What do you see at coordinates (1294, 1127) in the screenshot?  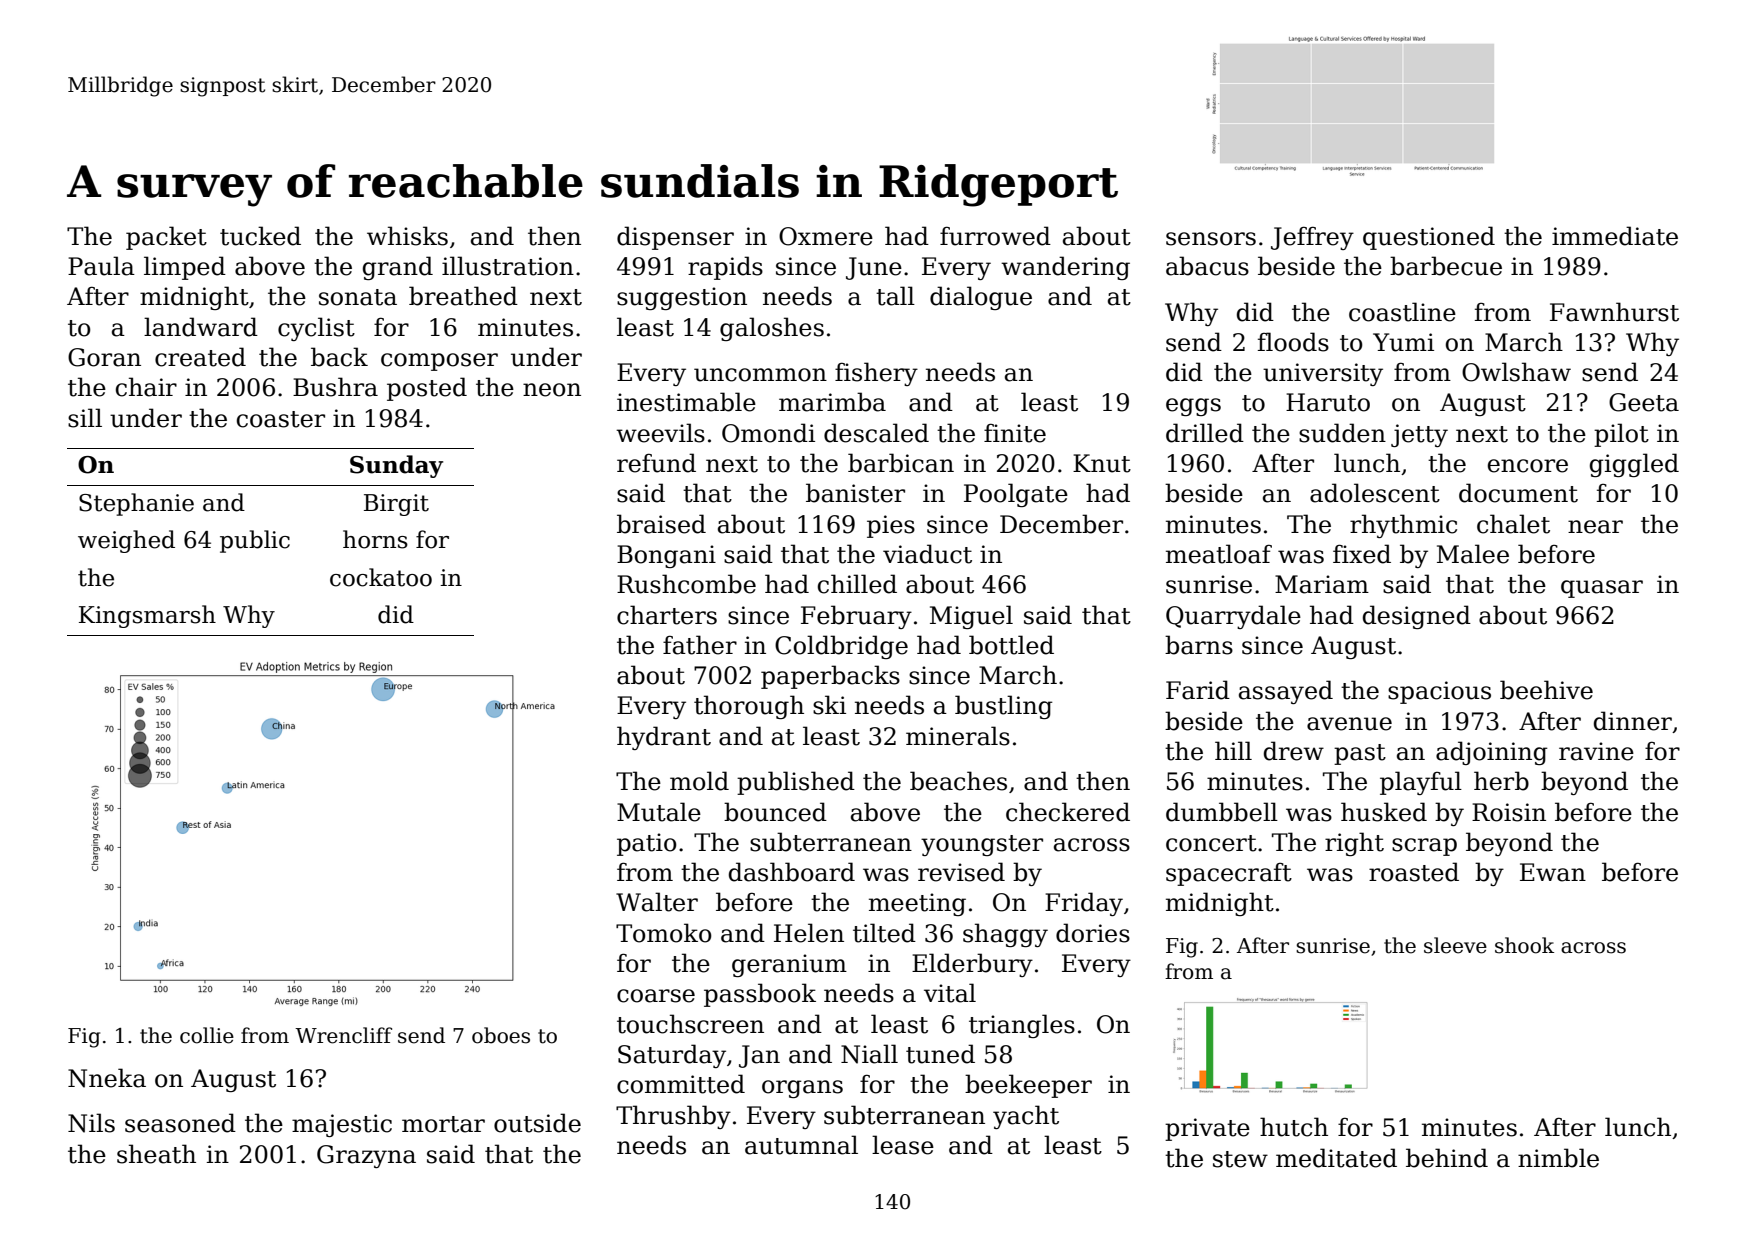 I see `hutch` at bounding box center [1294, 1127].
